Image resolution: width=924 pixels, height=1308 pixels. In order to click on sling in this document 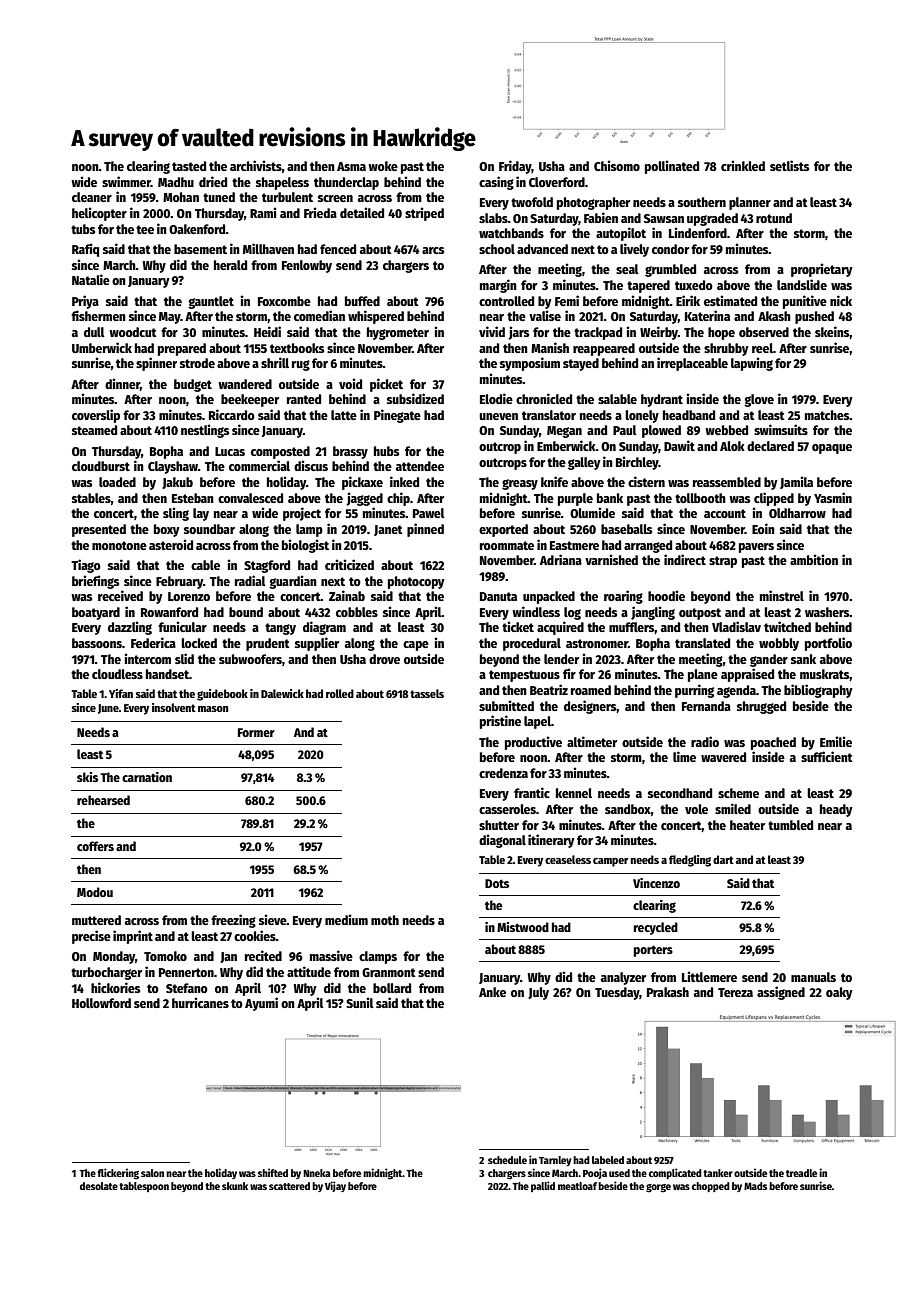, I will do `click(176, 514)`.
